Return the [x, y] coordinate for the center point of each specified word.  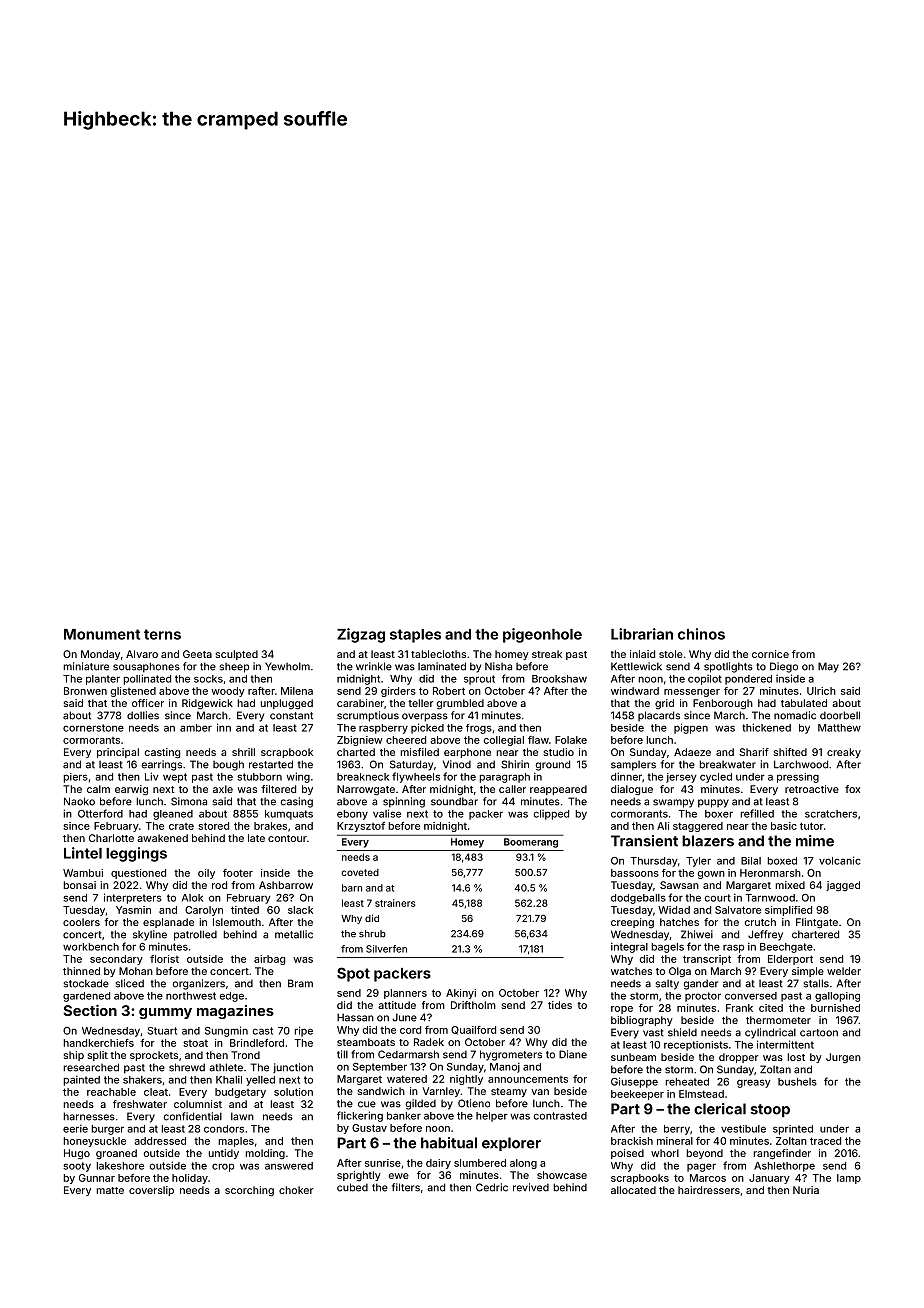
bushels [797, 1082]
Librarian [642, 634]
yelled [260, 1081]
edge [231, 997]
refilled [757, 813]
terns [162, 634]
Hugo [77, 1154]
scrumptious [368, 716]
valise [387, 813]
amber [196, 728]
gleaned [173, 815]
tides [560, 1005]
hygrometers [511, 1055]
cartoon [819, 1033]
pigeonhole [542, 635]
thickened [766, 727]
